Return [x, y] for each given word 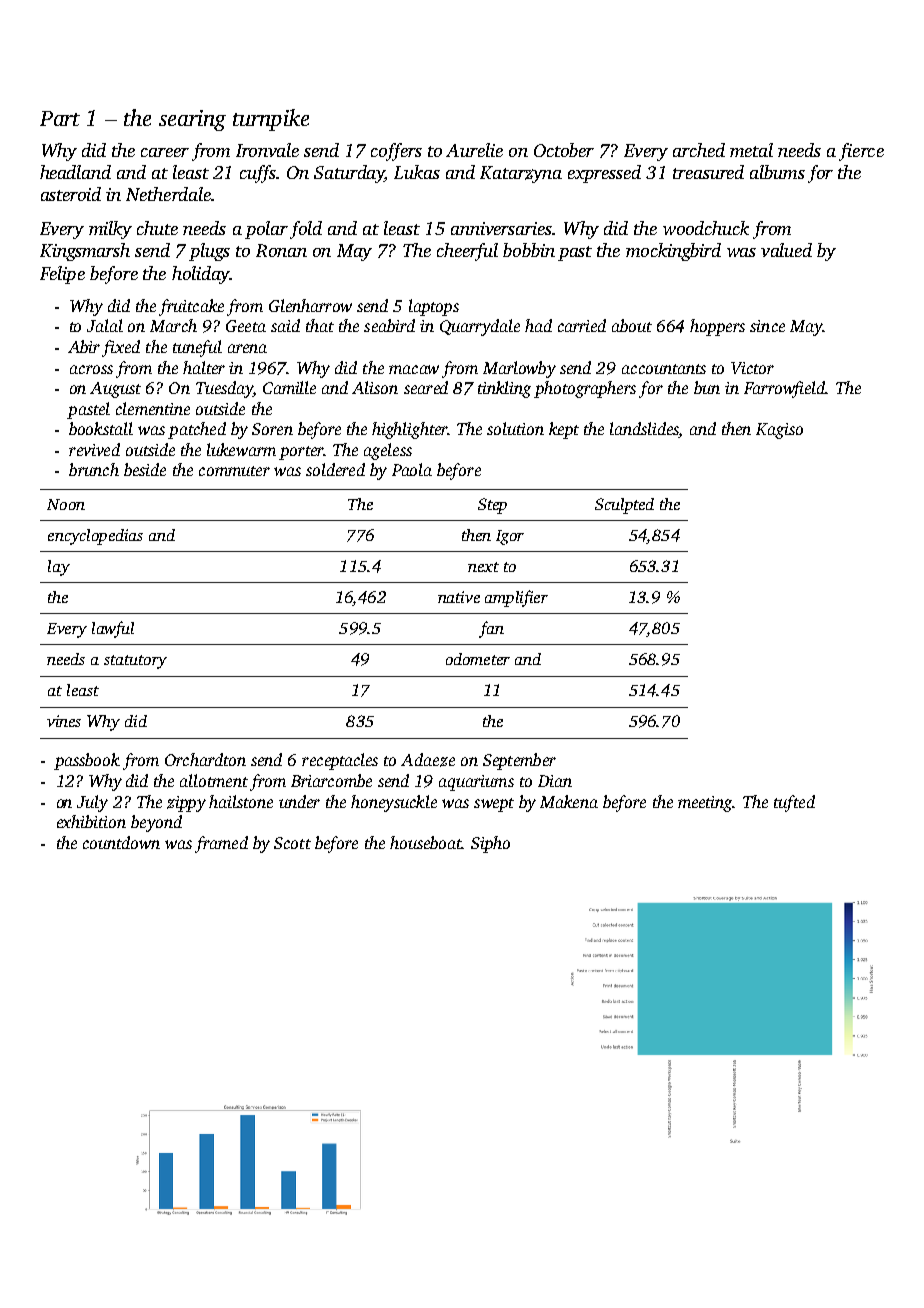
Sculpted [624, 506]
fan [491, 629]
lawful [113, 629]
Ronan [281, 250]
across [91, 369]
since [767, 326]
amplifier [516, 598]
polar [266, 230]
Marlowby [519, 369]
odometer [478, 659]
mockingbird [673, 252]
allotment [214, 780]
